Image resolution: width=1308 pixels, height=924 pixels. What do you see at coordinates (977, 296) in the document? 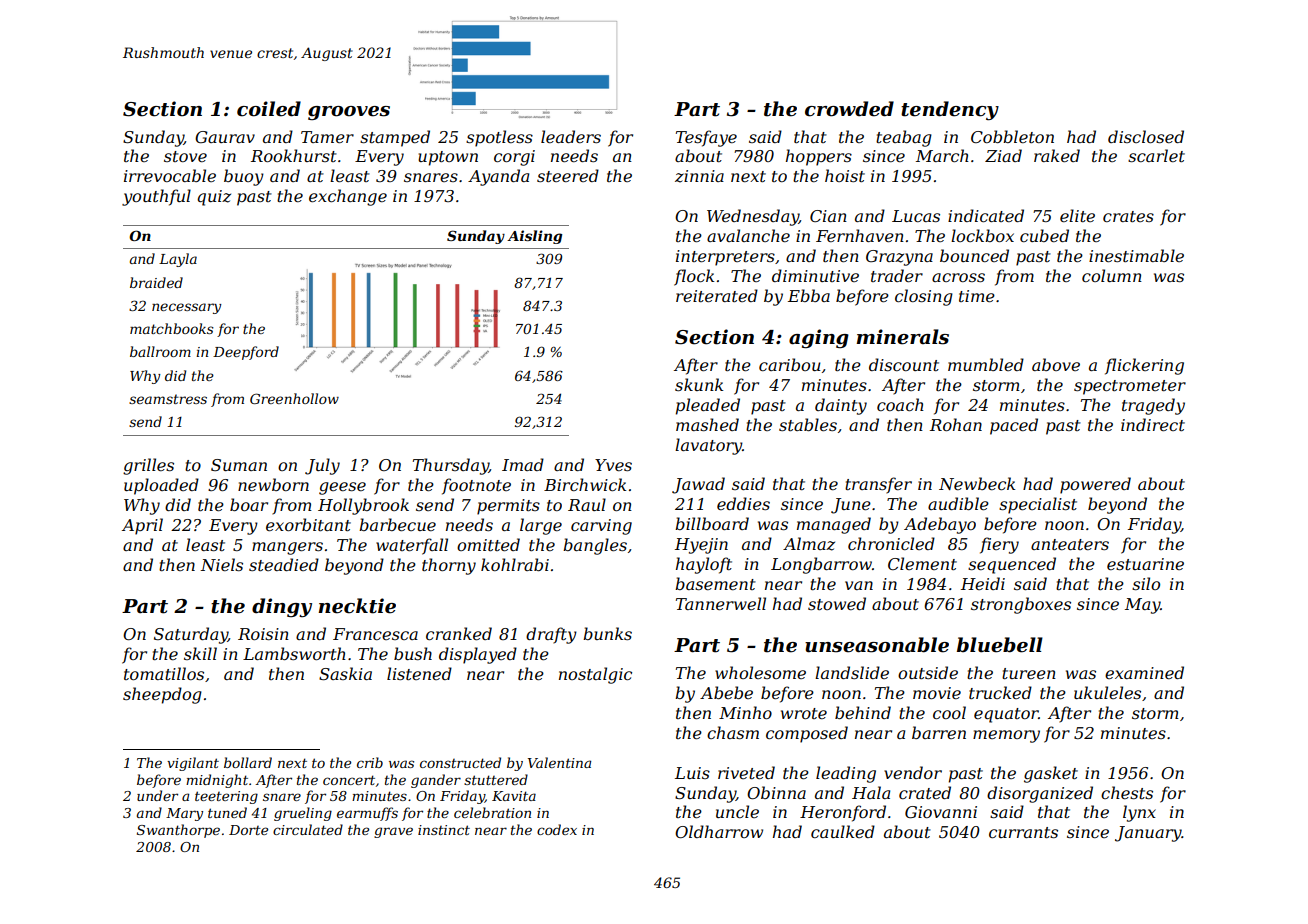
I see `time` at bounding box center [977, 296].
